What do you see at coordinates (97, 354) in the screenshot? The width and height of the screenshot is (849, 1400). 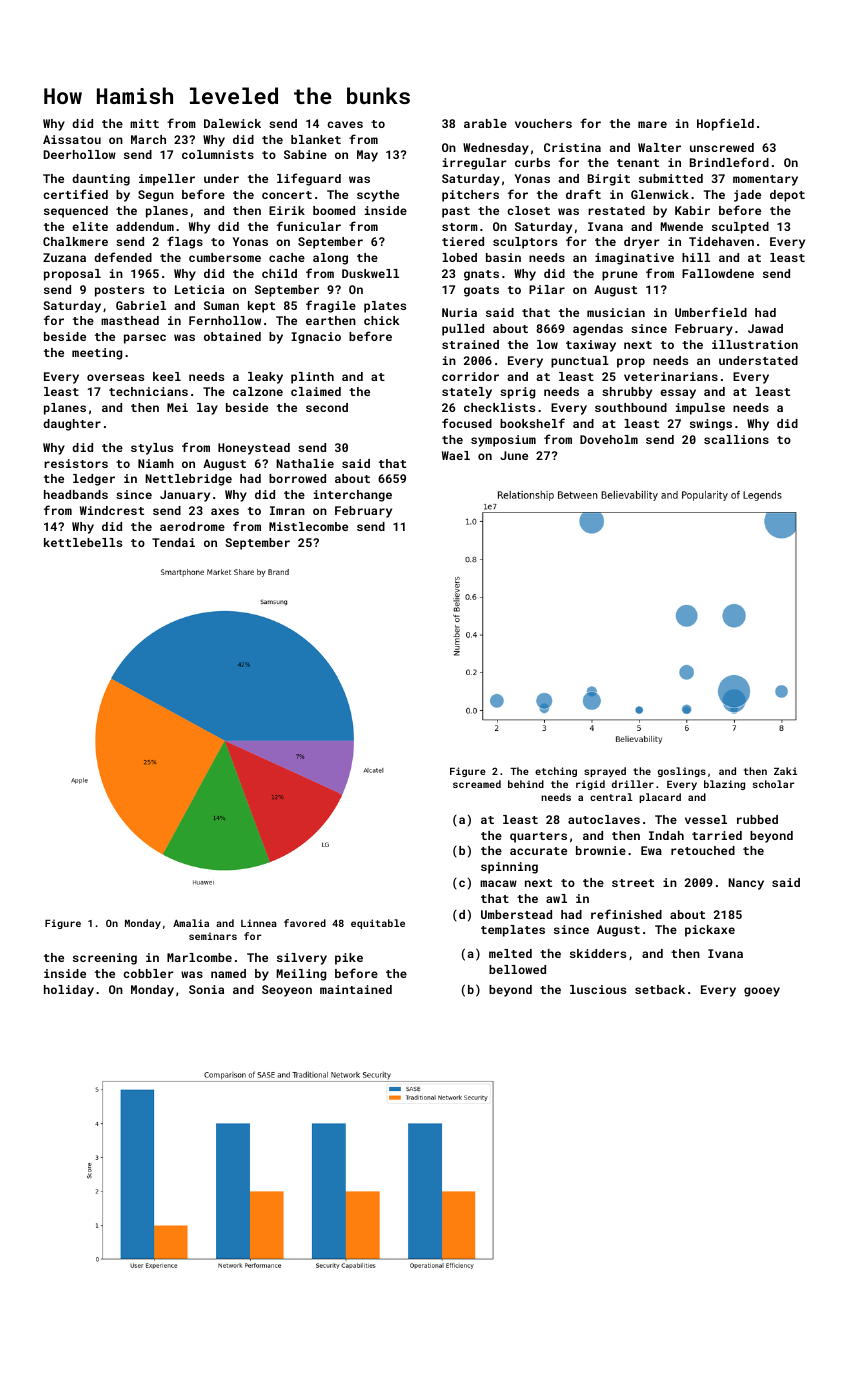 I see `meeting` at bounding box center [97, 354].
